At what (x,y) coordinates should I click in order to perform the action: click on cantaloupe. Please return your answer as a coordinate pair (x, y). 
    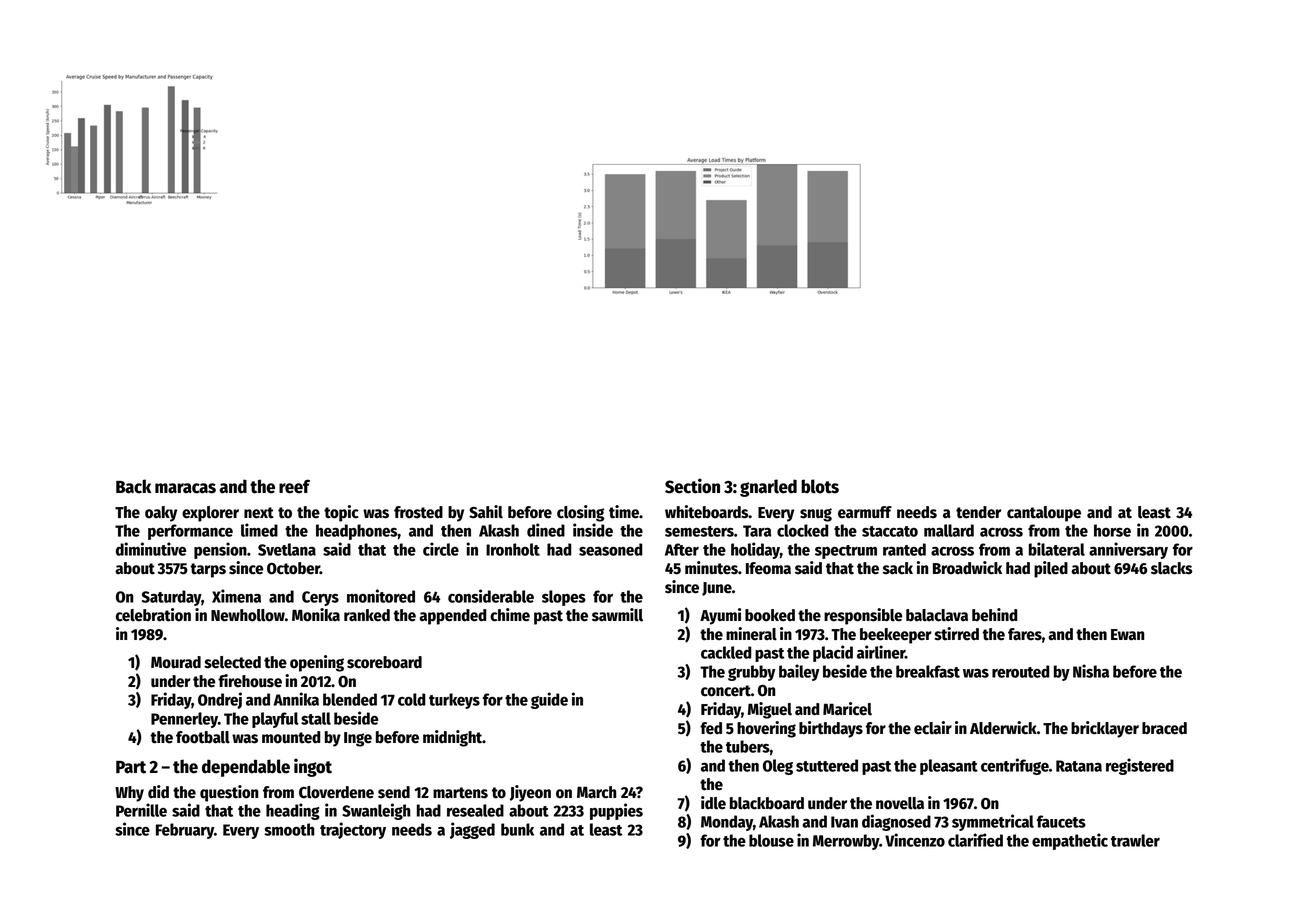
    Looking at the image, I should click on (1044, 514).
